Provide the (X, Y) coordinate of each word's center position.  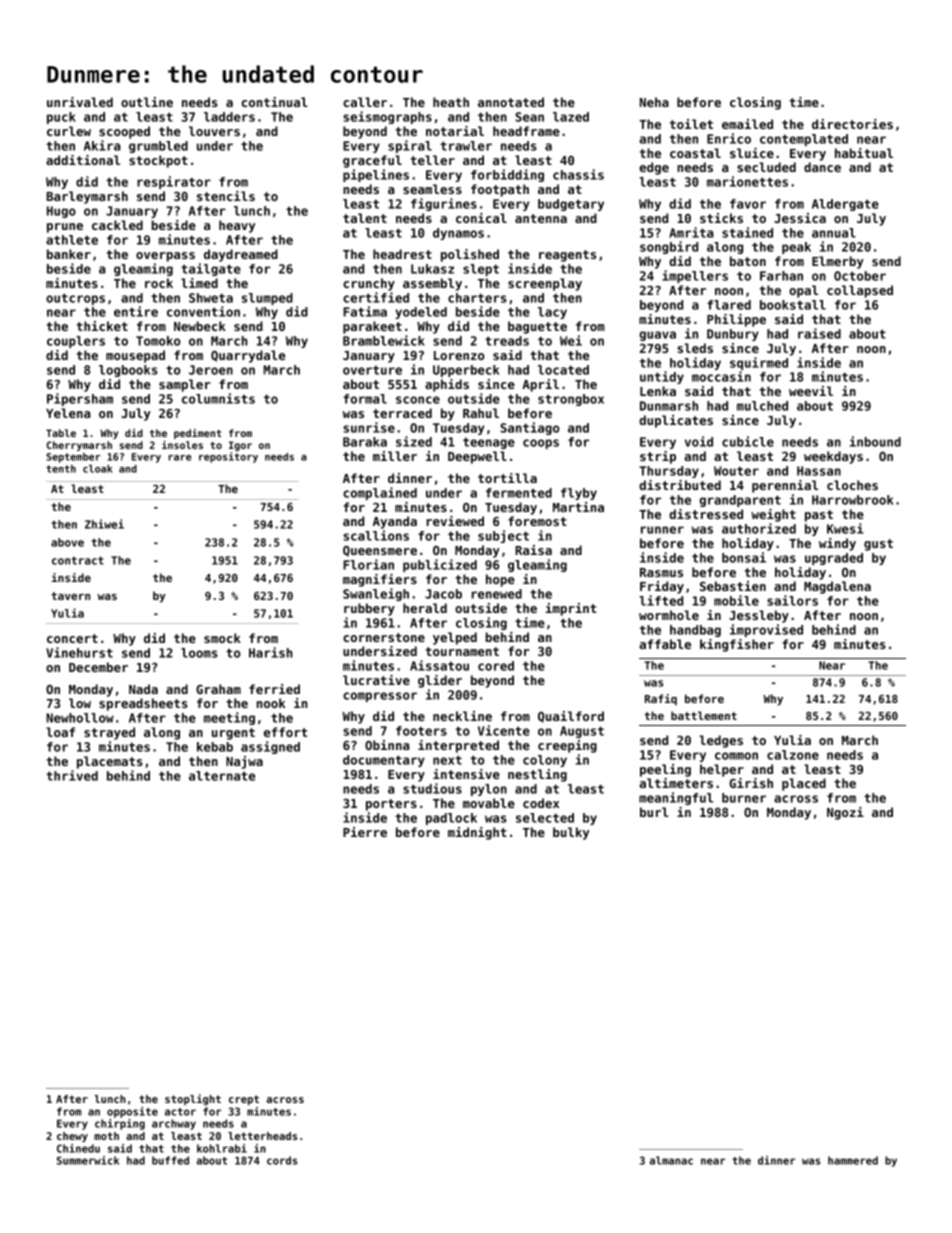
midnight (477, 833)
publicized (440, 565)
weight (773, 515)
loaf (60, 732)
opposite (132, 1112)
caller (365, 102)
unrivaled (80, 102)
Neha (654, 102)
